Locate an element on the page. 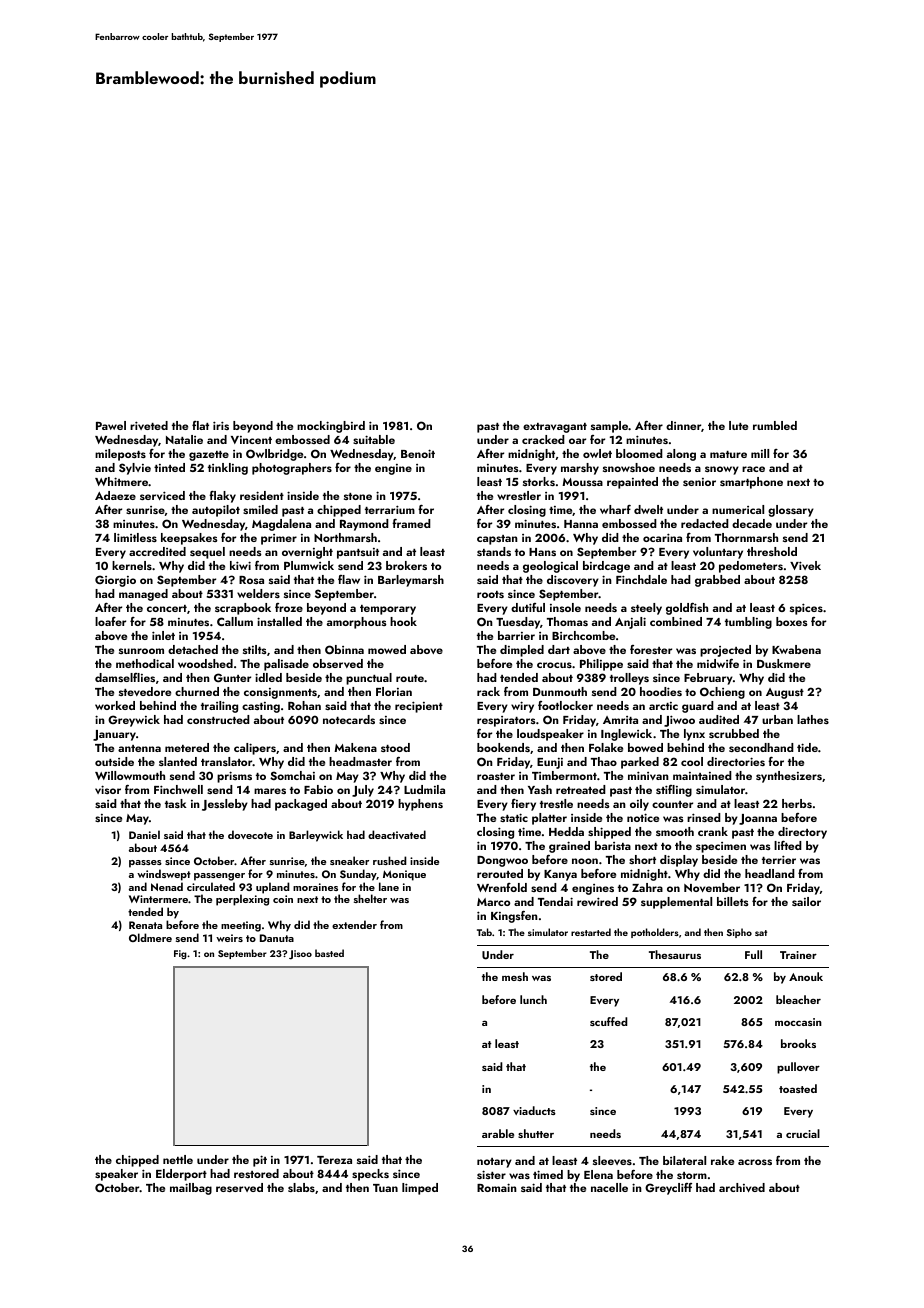  hoodies is located at coordinates (661, 691).
